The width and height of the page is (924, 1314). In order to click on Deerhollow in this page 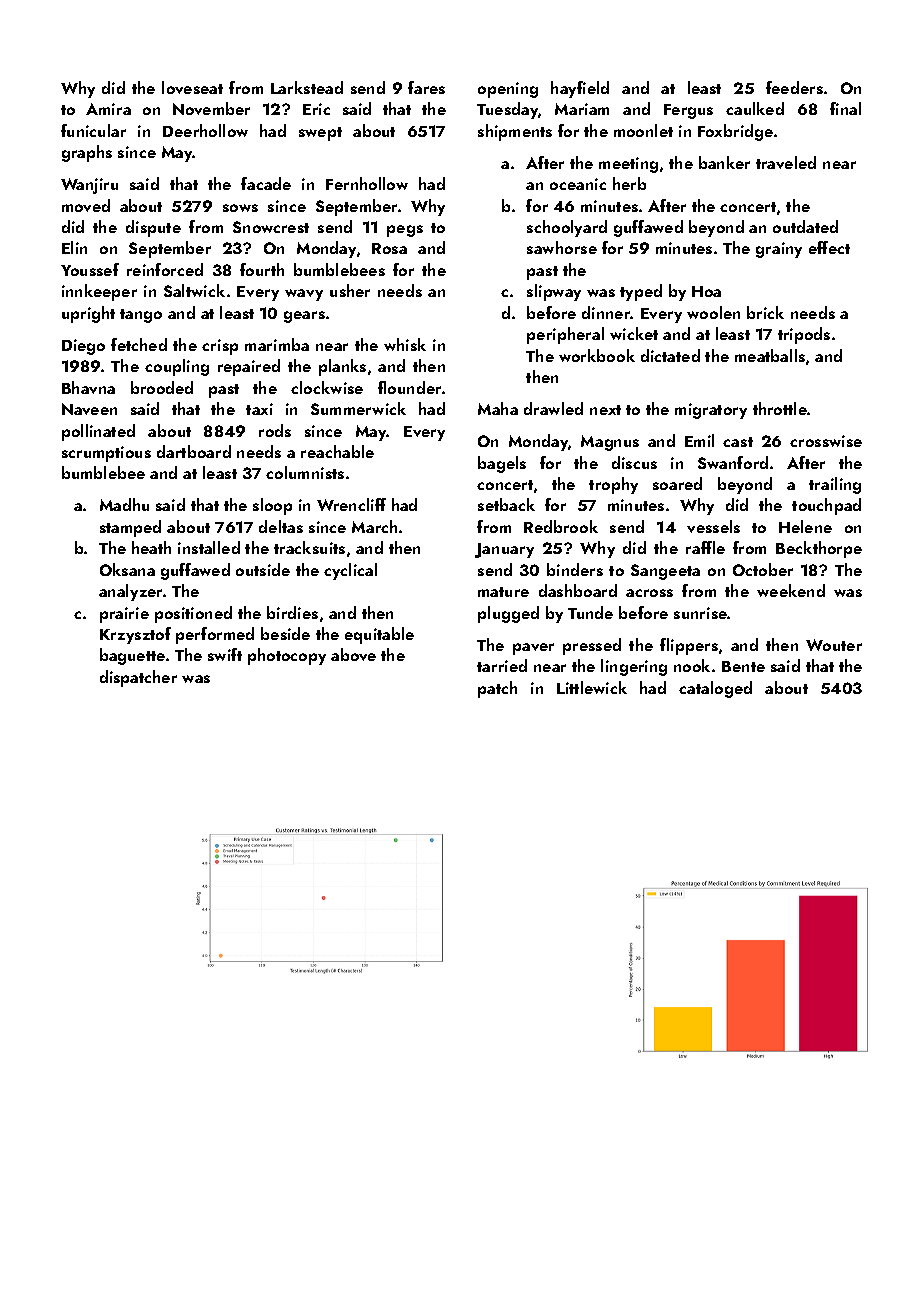, I will do `click(205, 130)`.
